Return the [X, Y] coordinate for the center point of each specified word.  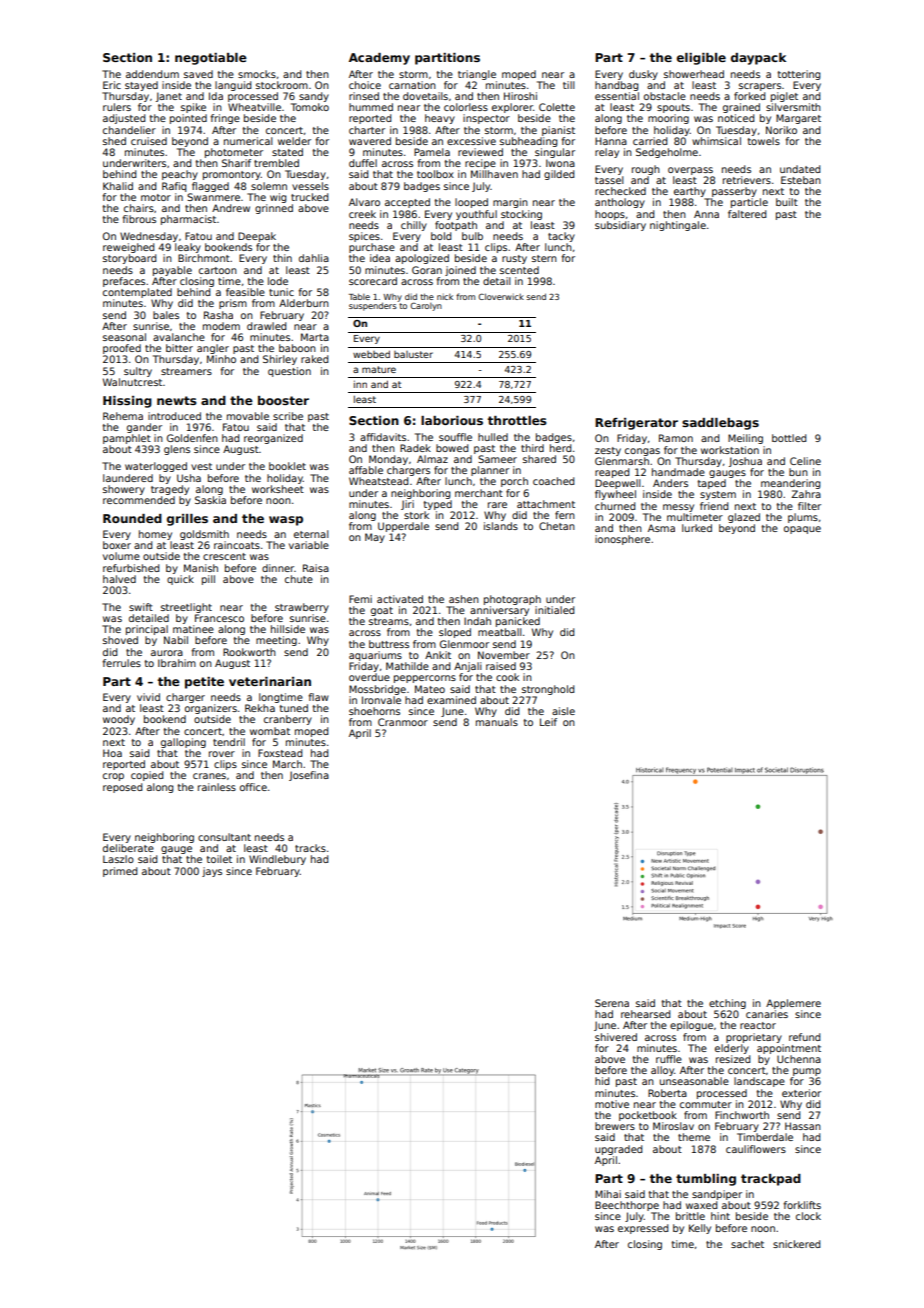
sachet [747, 1244]
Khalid [118, 186]
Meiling [745, 439]
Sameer [497, 459]
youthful [476, 215]
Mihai [608, 1194]
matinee [193, 629]
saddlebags [720, 424]
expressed [643, 1229]
